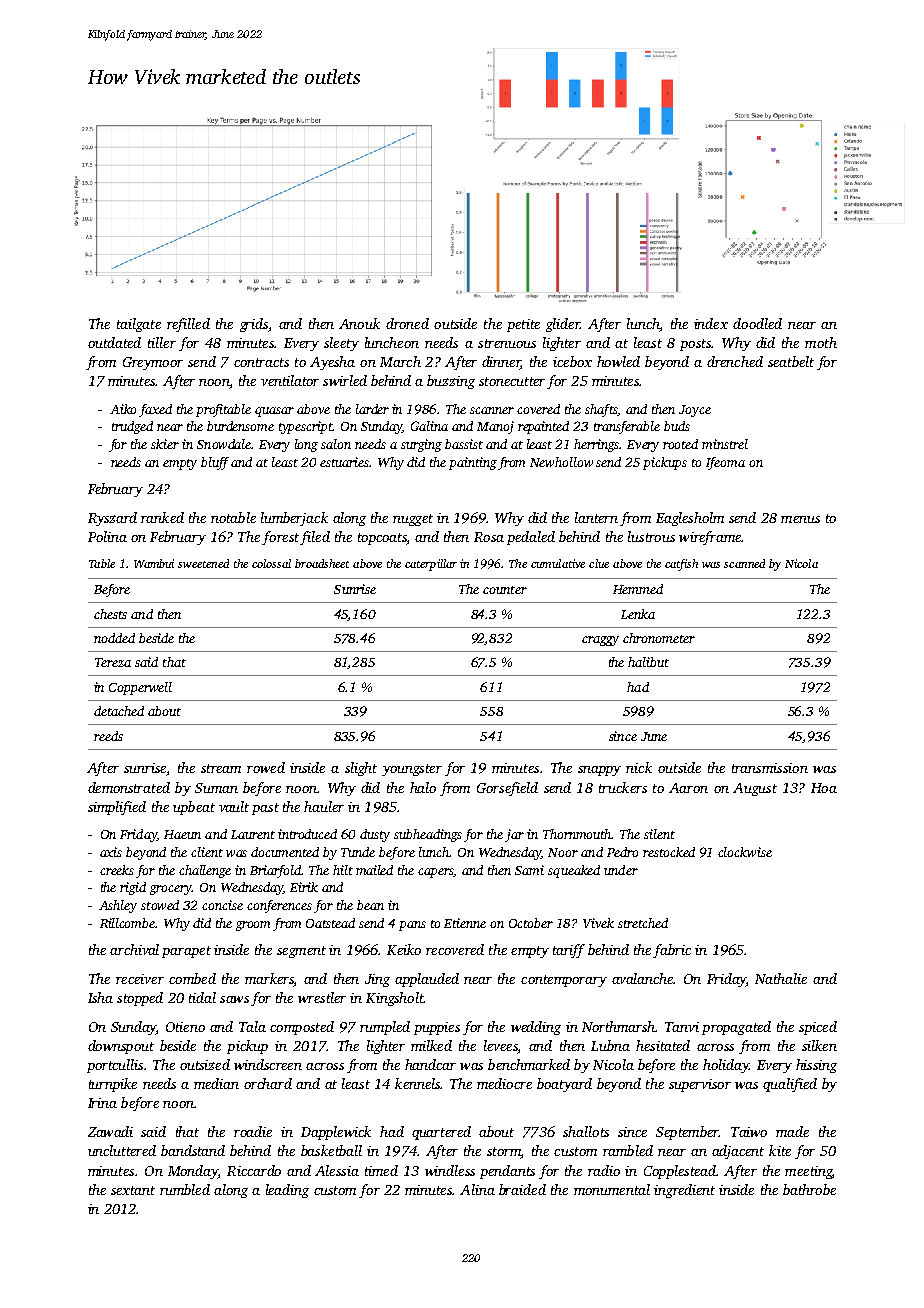 The width and height of the screenshot is (924, 1308). Describe the element at coordinates (529, 870) in the screenshot. I see `Sami` at that location.
